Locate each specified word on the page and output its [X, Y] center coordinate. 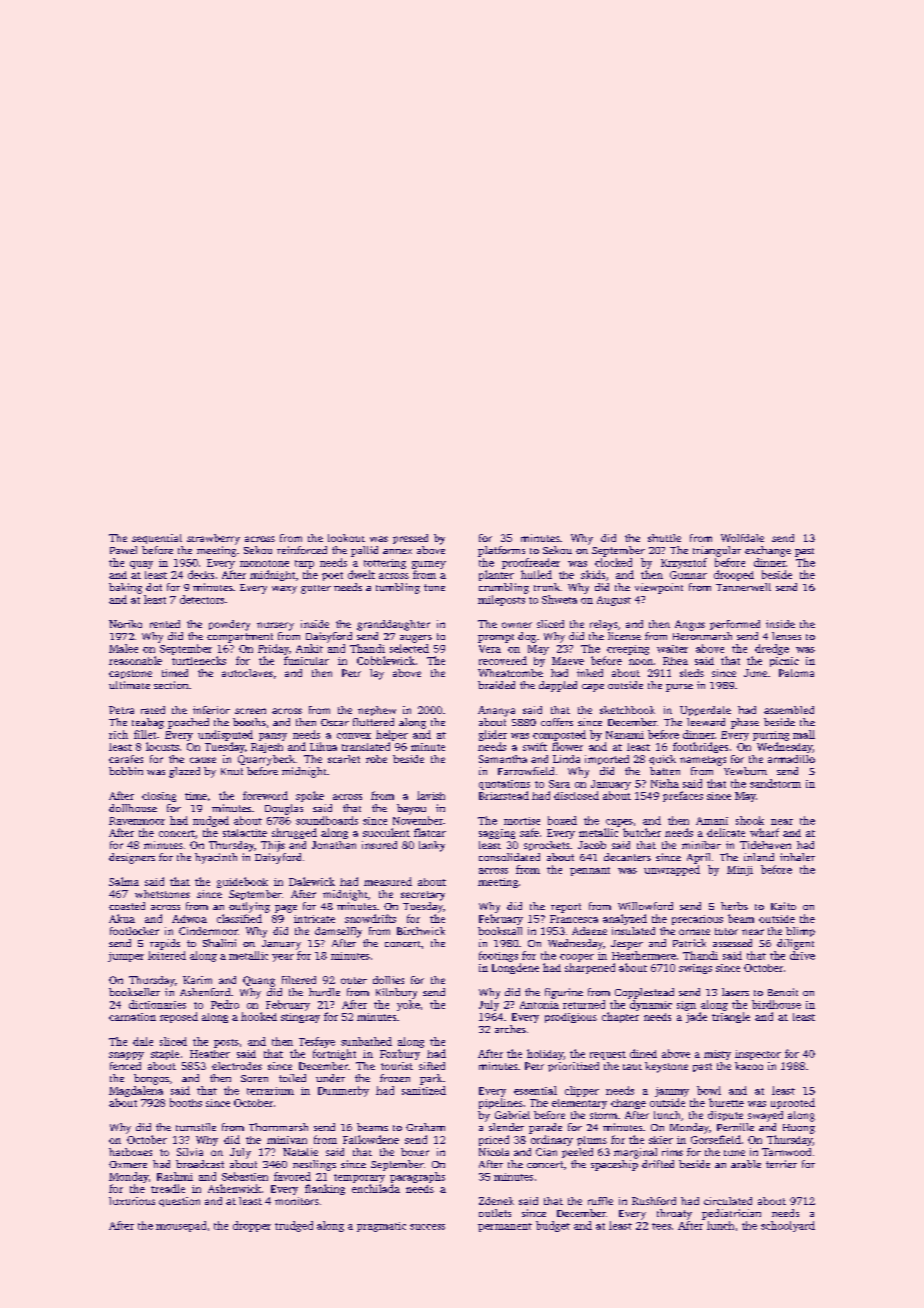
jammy [672, 1092]
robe [376, 759]
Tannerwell [743, 587]
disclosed [576, 795]
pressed [410, 539]
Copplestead [644, 993]
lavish [431, 795]
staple [165, 1055]
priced [494, 1140]
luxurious [132, 1201]
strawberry [213, 539]
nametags [703, 761]
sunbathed [366, 1041]
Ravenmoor [137, 821]
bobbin [126, 771]
